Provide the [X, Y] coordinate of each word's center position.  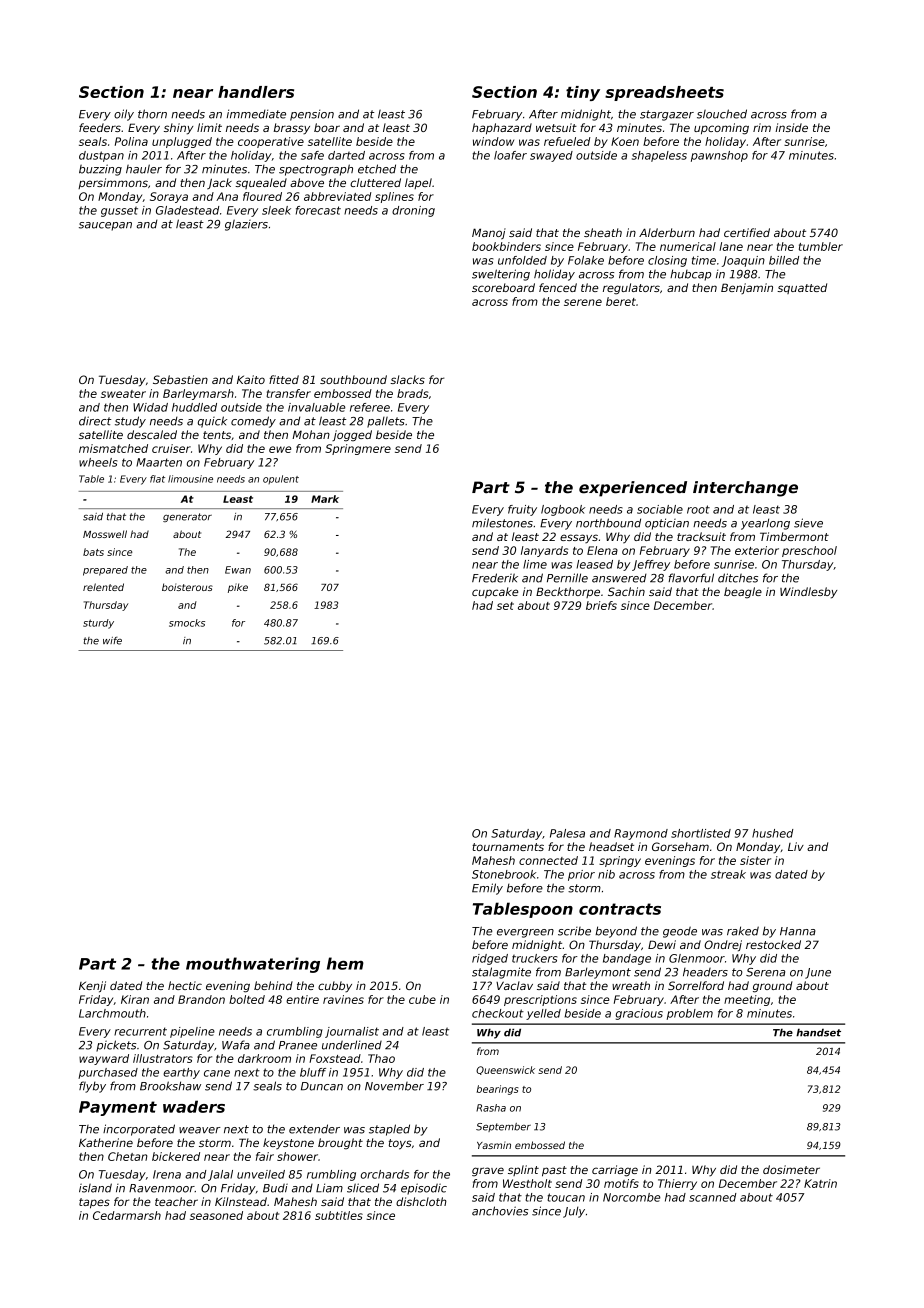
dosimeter [791, 1169]
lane [731, 246]
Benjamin [747, 288]
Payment [118, 1108]
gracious [639, 1014]
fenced [558, 287]
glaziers [246, 225]
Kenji [92, 987]
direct [95, 421]
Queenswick [505, 1070]
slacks [407, 379]
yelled [543, 1014]
